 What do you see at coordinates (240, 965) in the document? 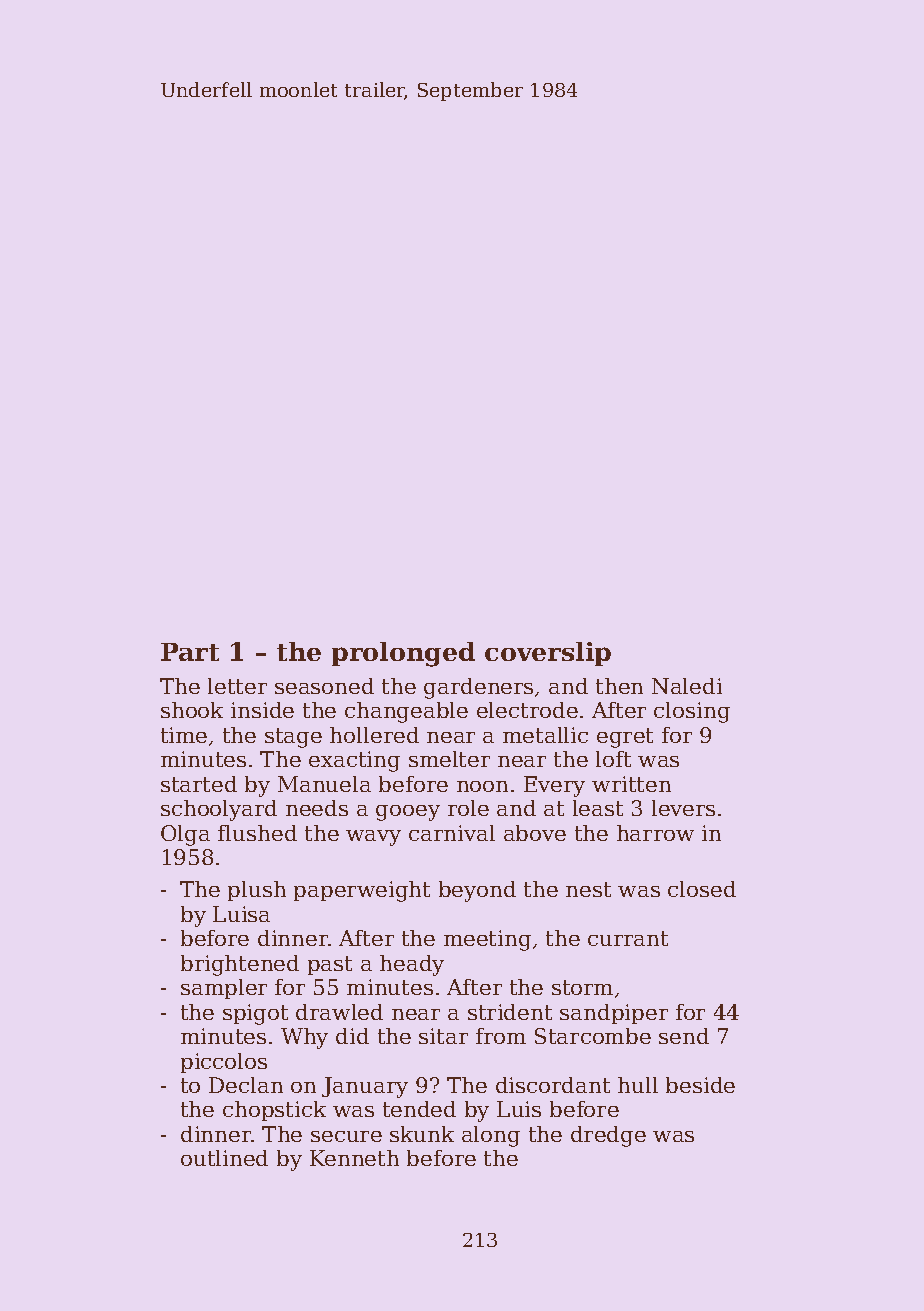
I see `brightened` at bounding box center [240, 965].
